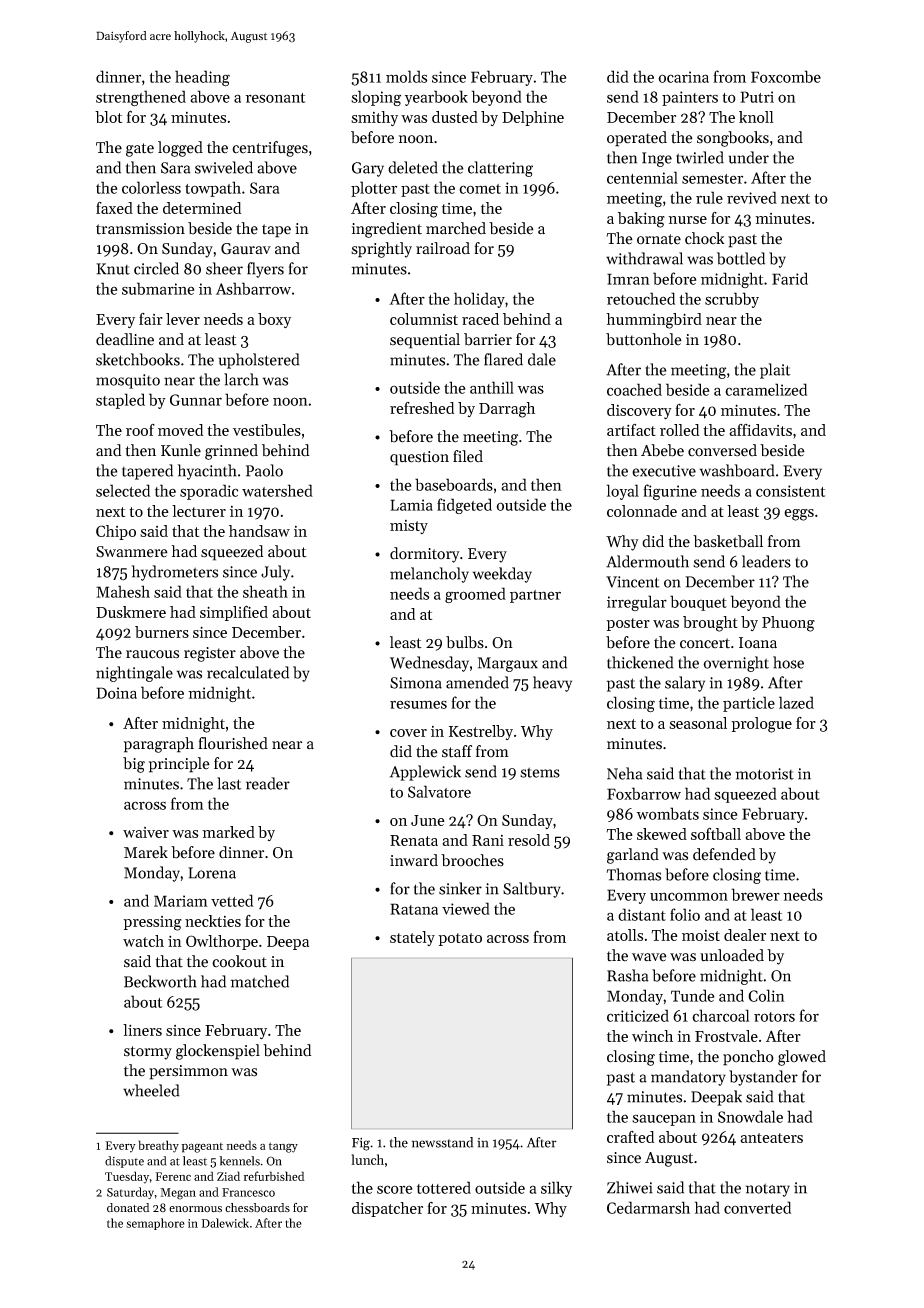  Describe the element at coordinates (202, 78) in the image. I see `heading` at that location.
